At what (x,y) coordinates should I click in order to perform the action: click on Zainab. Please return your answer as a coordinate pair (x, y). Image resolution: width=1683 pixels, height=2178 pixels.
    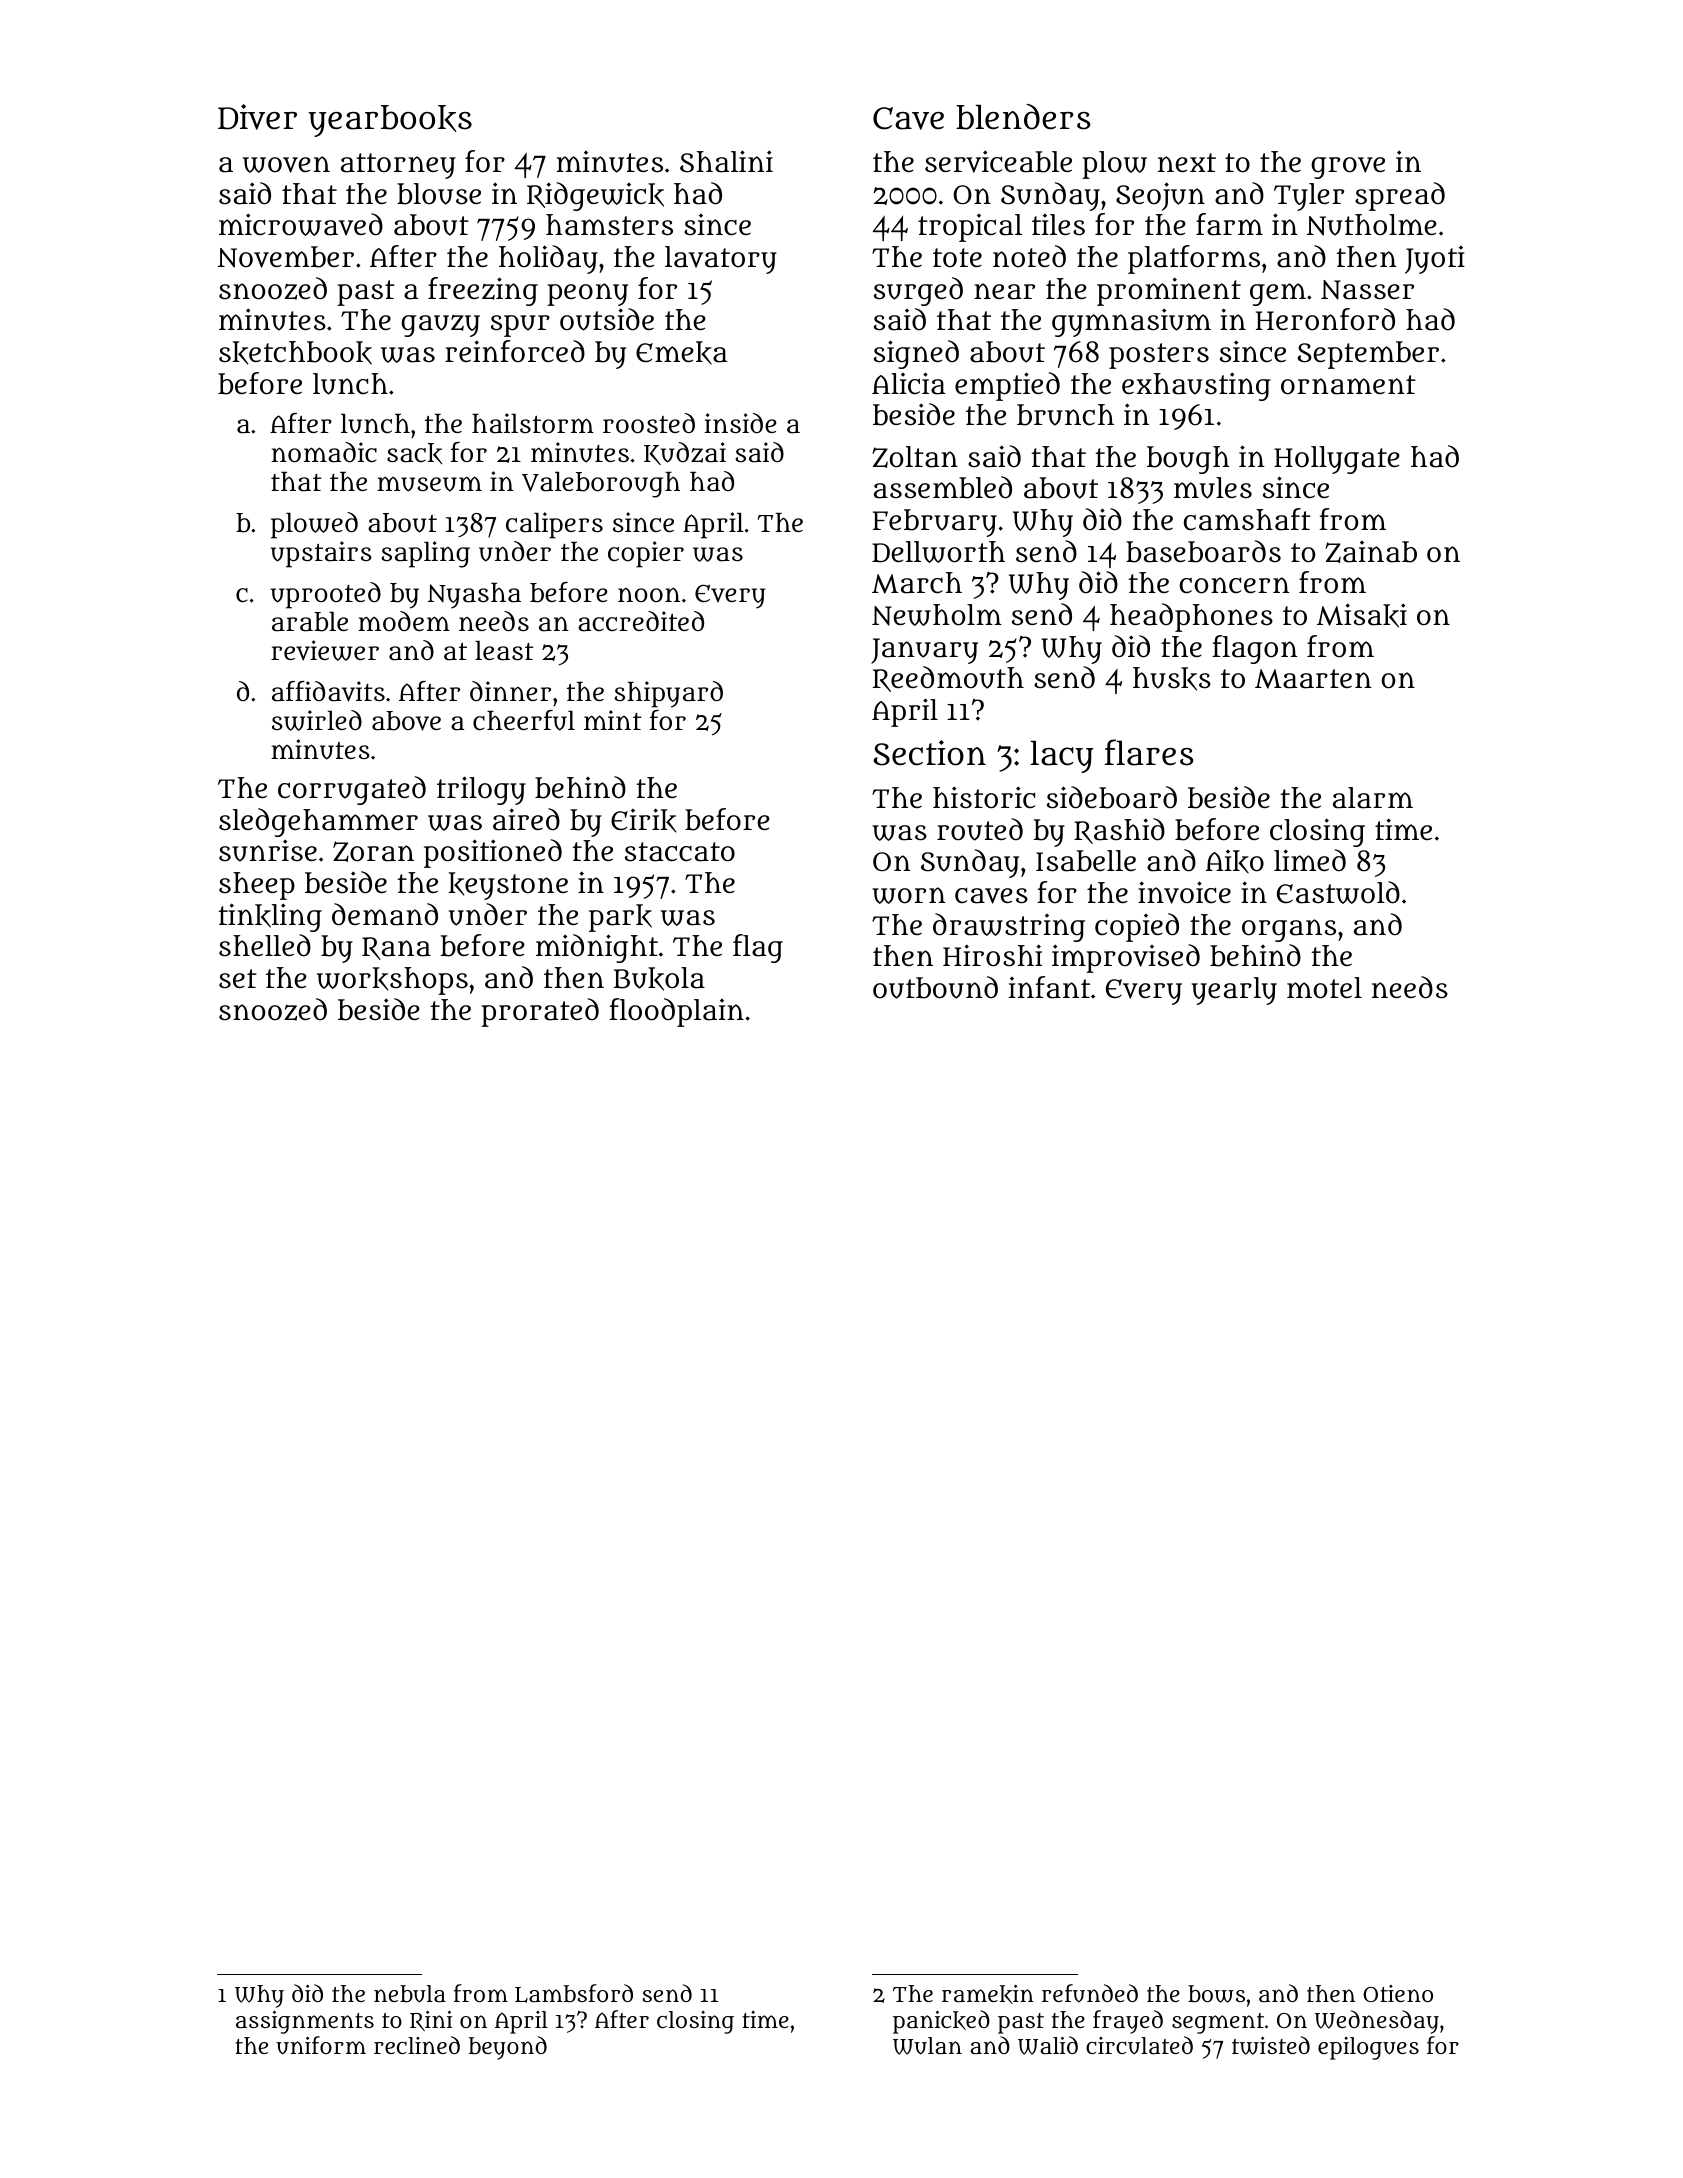
    Looking at the image, I should click on (1371, 552).
